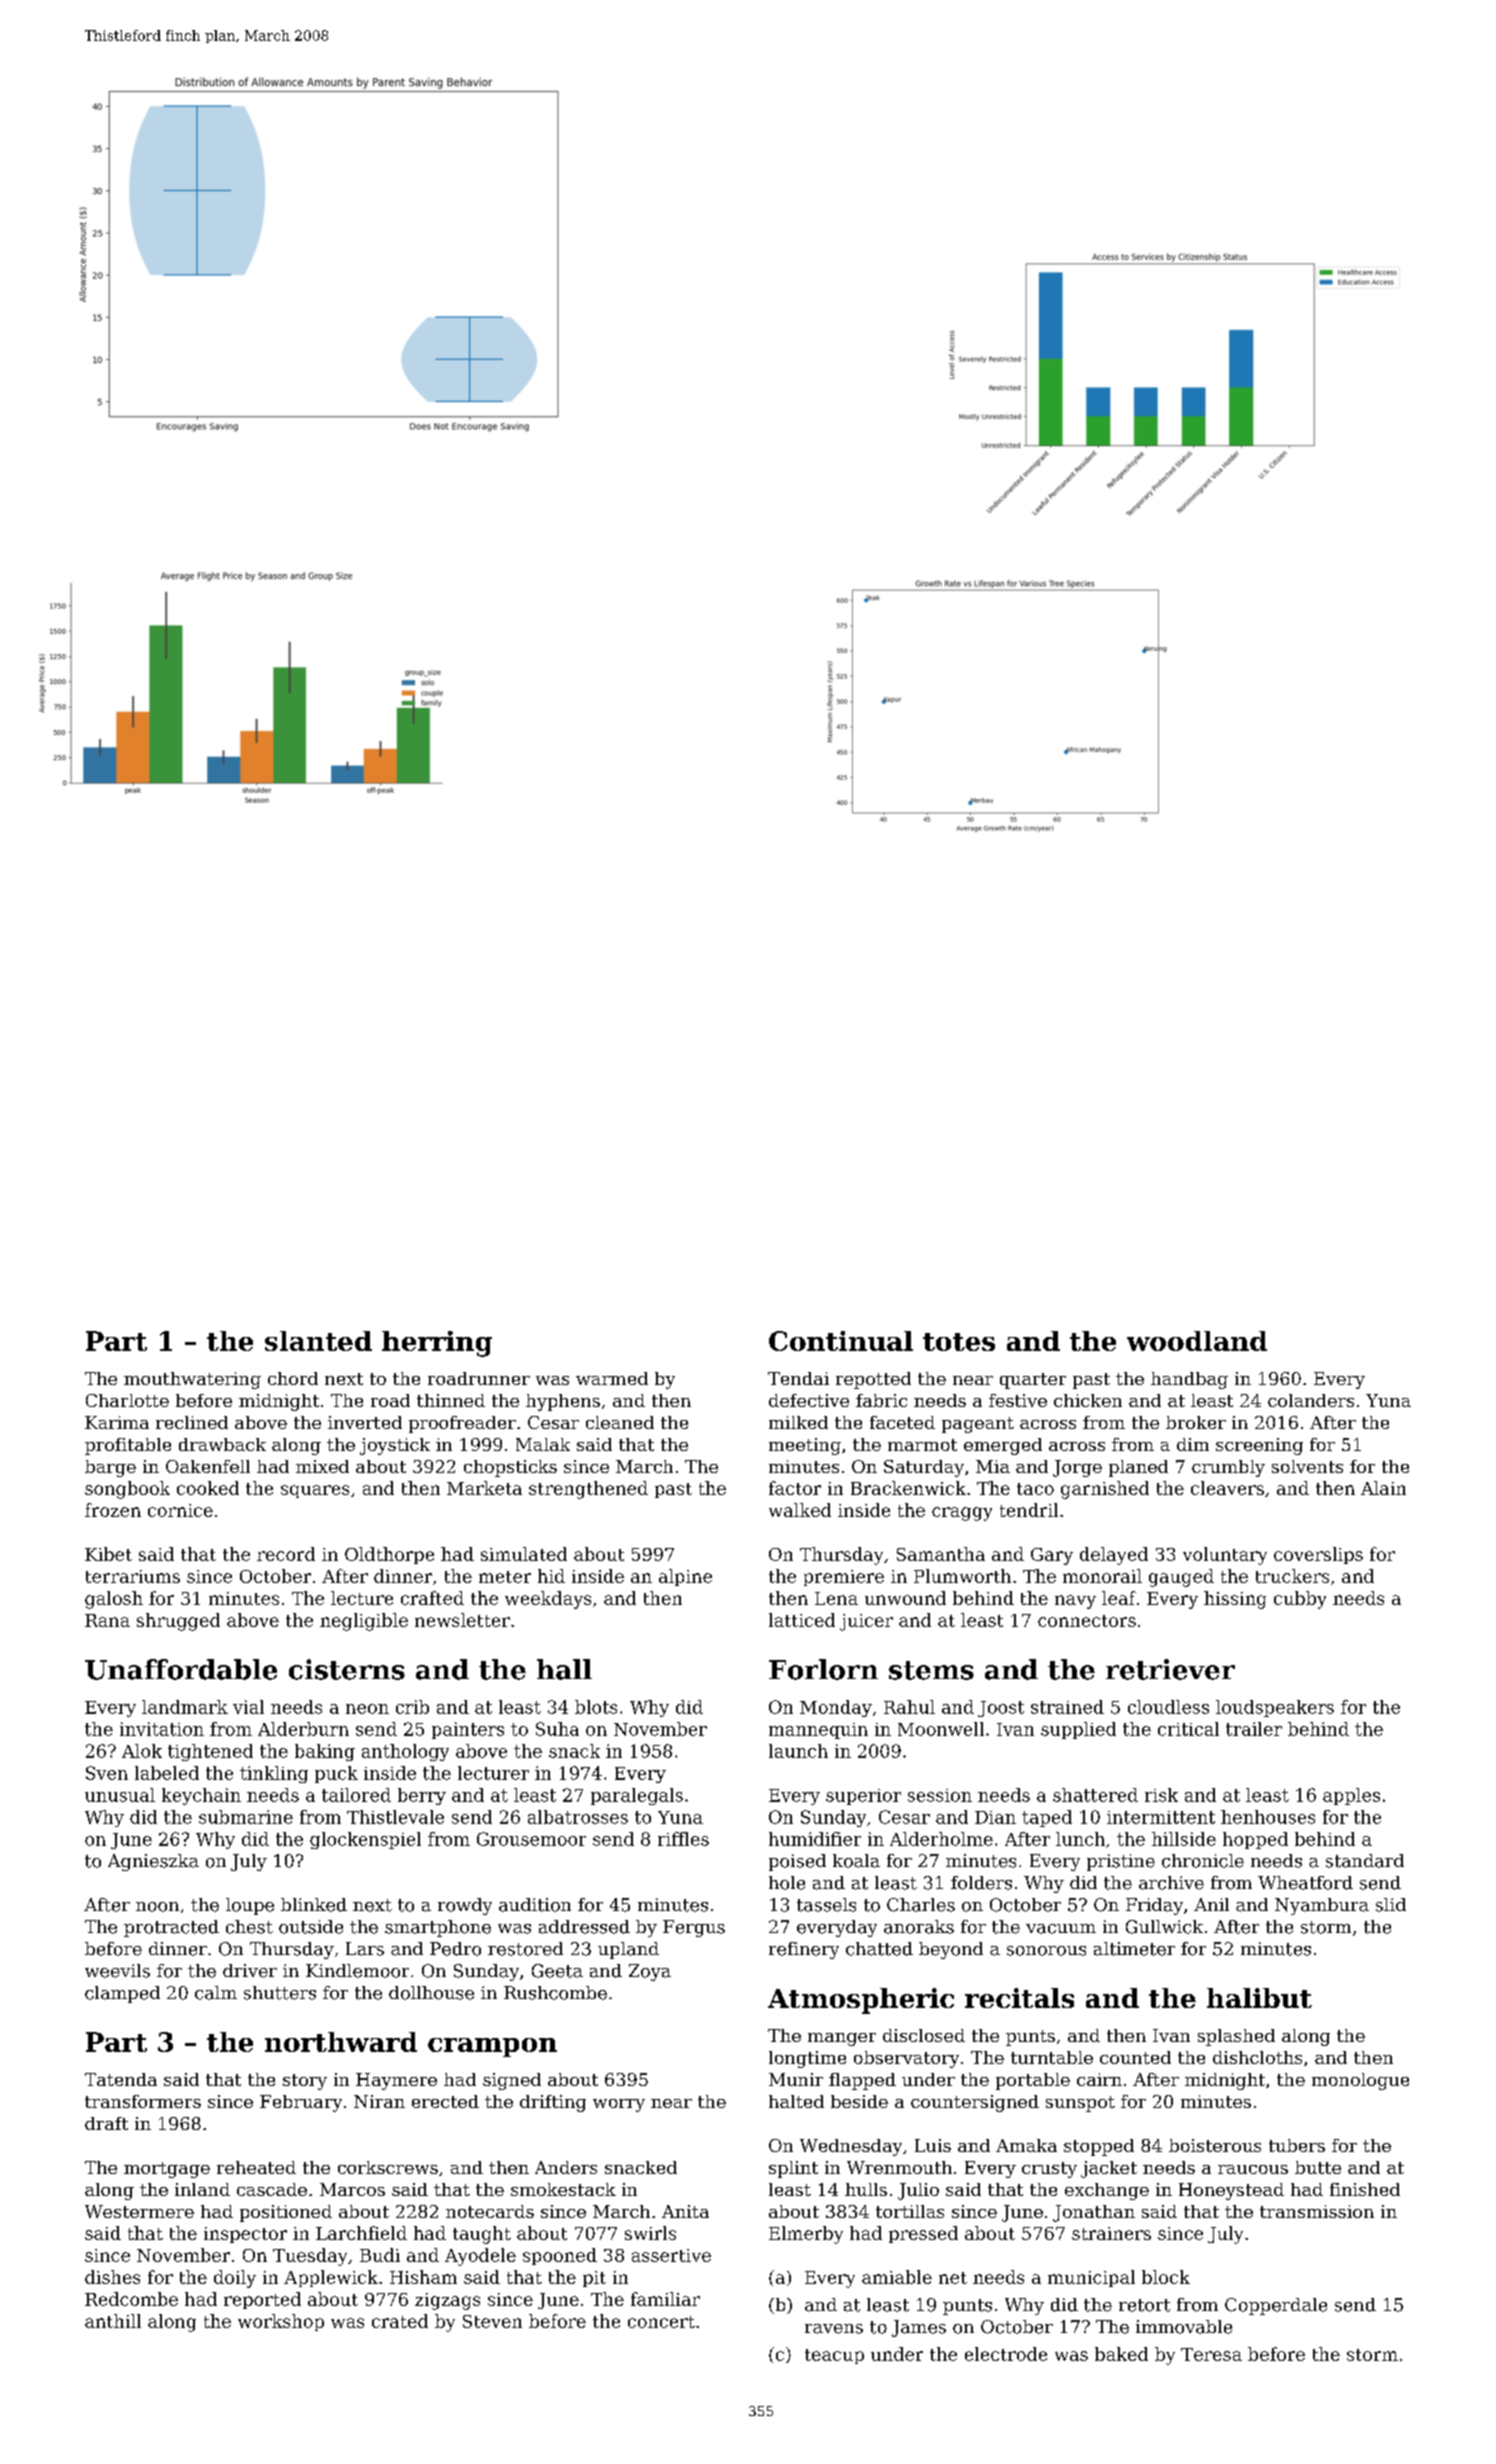 The image size is (1496, 2464). Describe the element at coordinates (685, 1577) in the screenshot. I see `alpine` at that location.
